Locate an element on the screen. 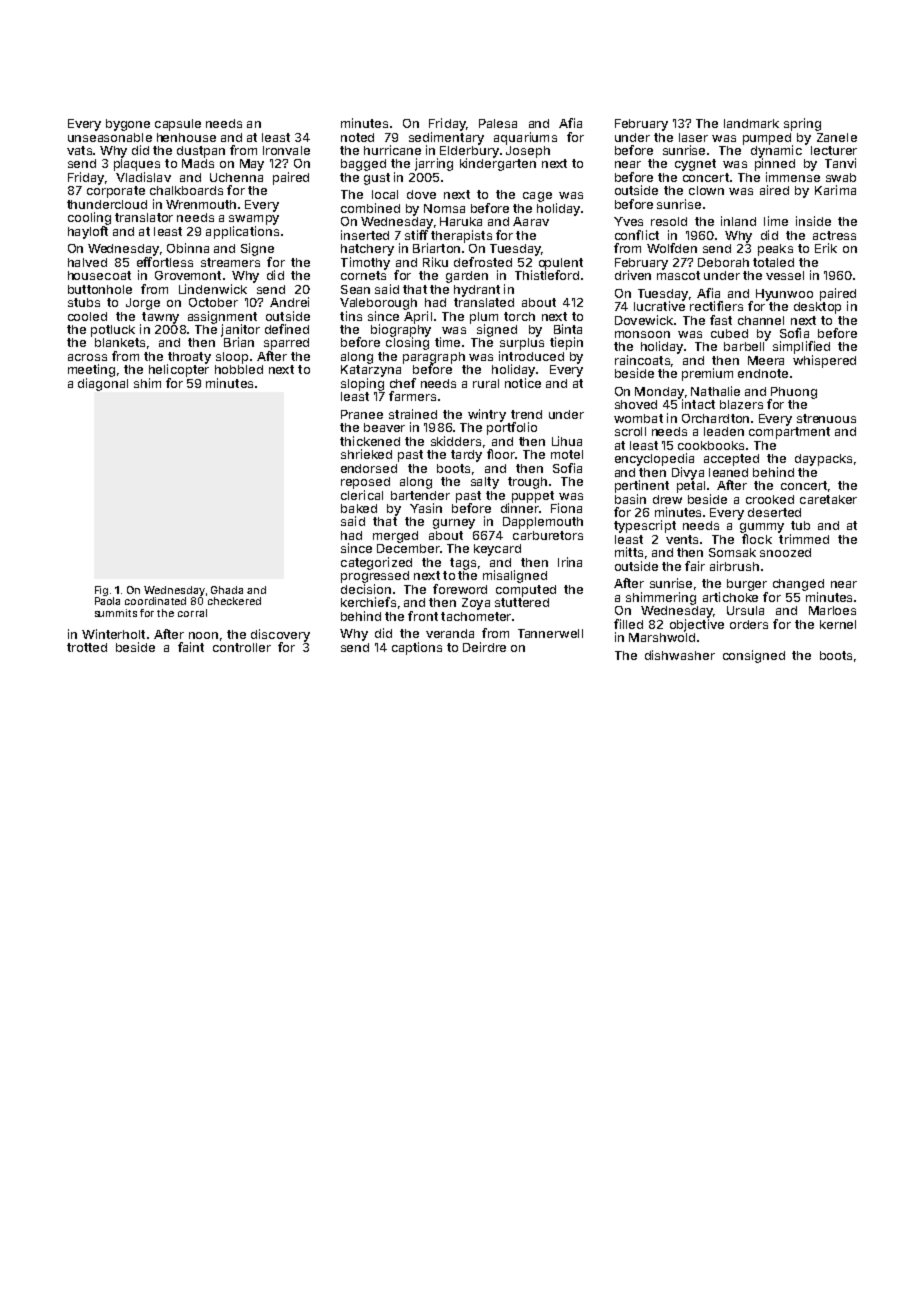  paragraph is located at coordinates (434, 358).
